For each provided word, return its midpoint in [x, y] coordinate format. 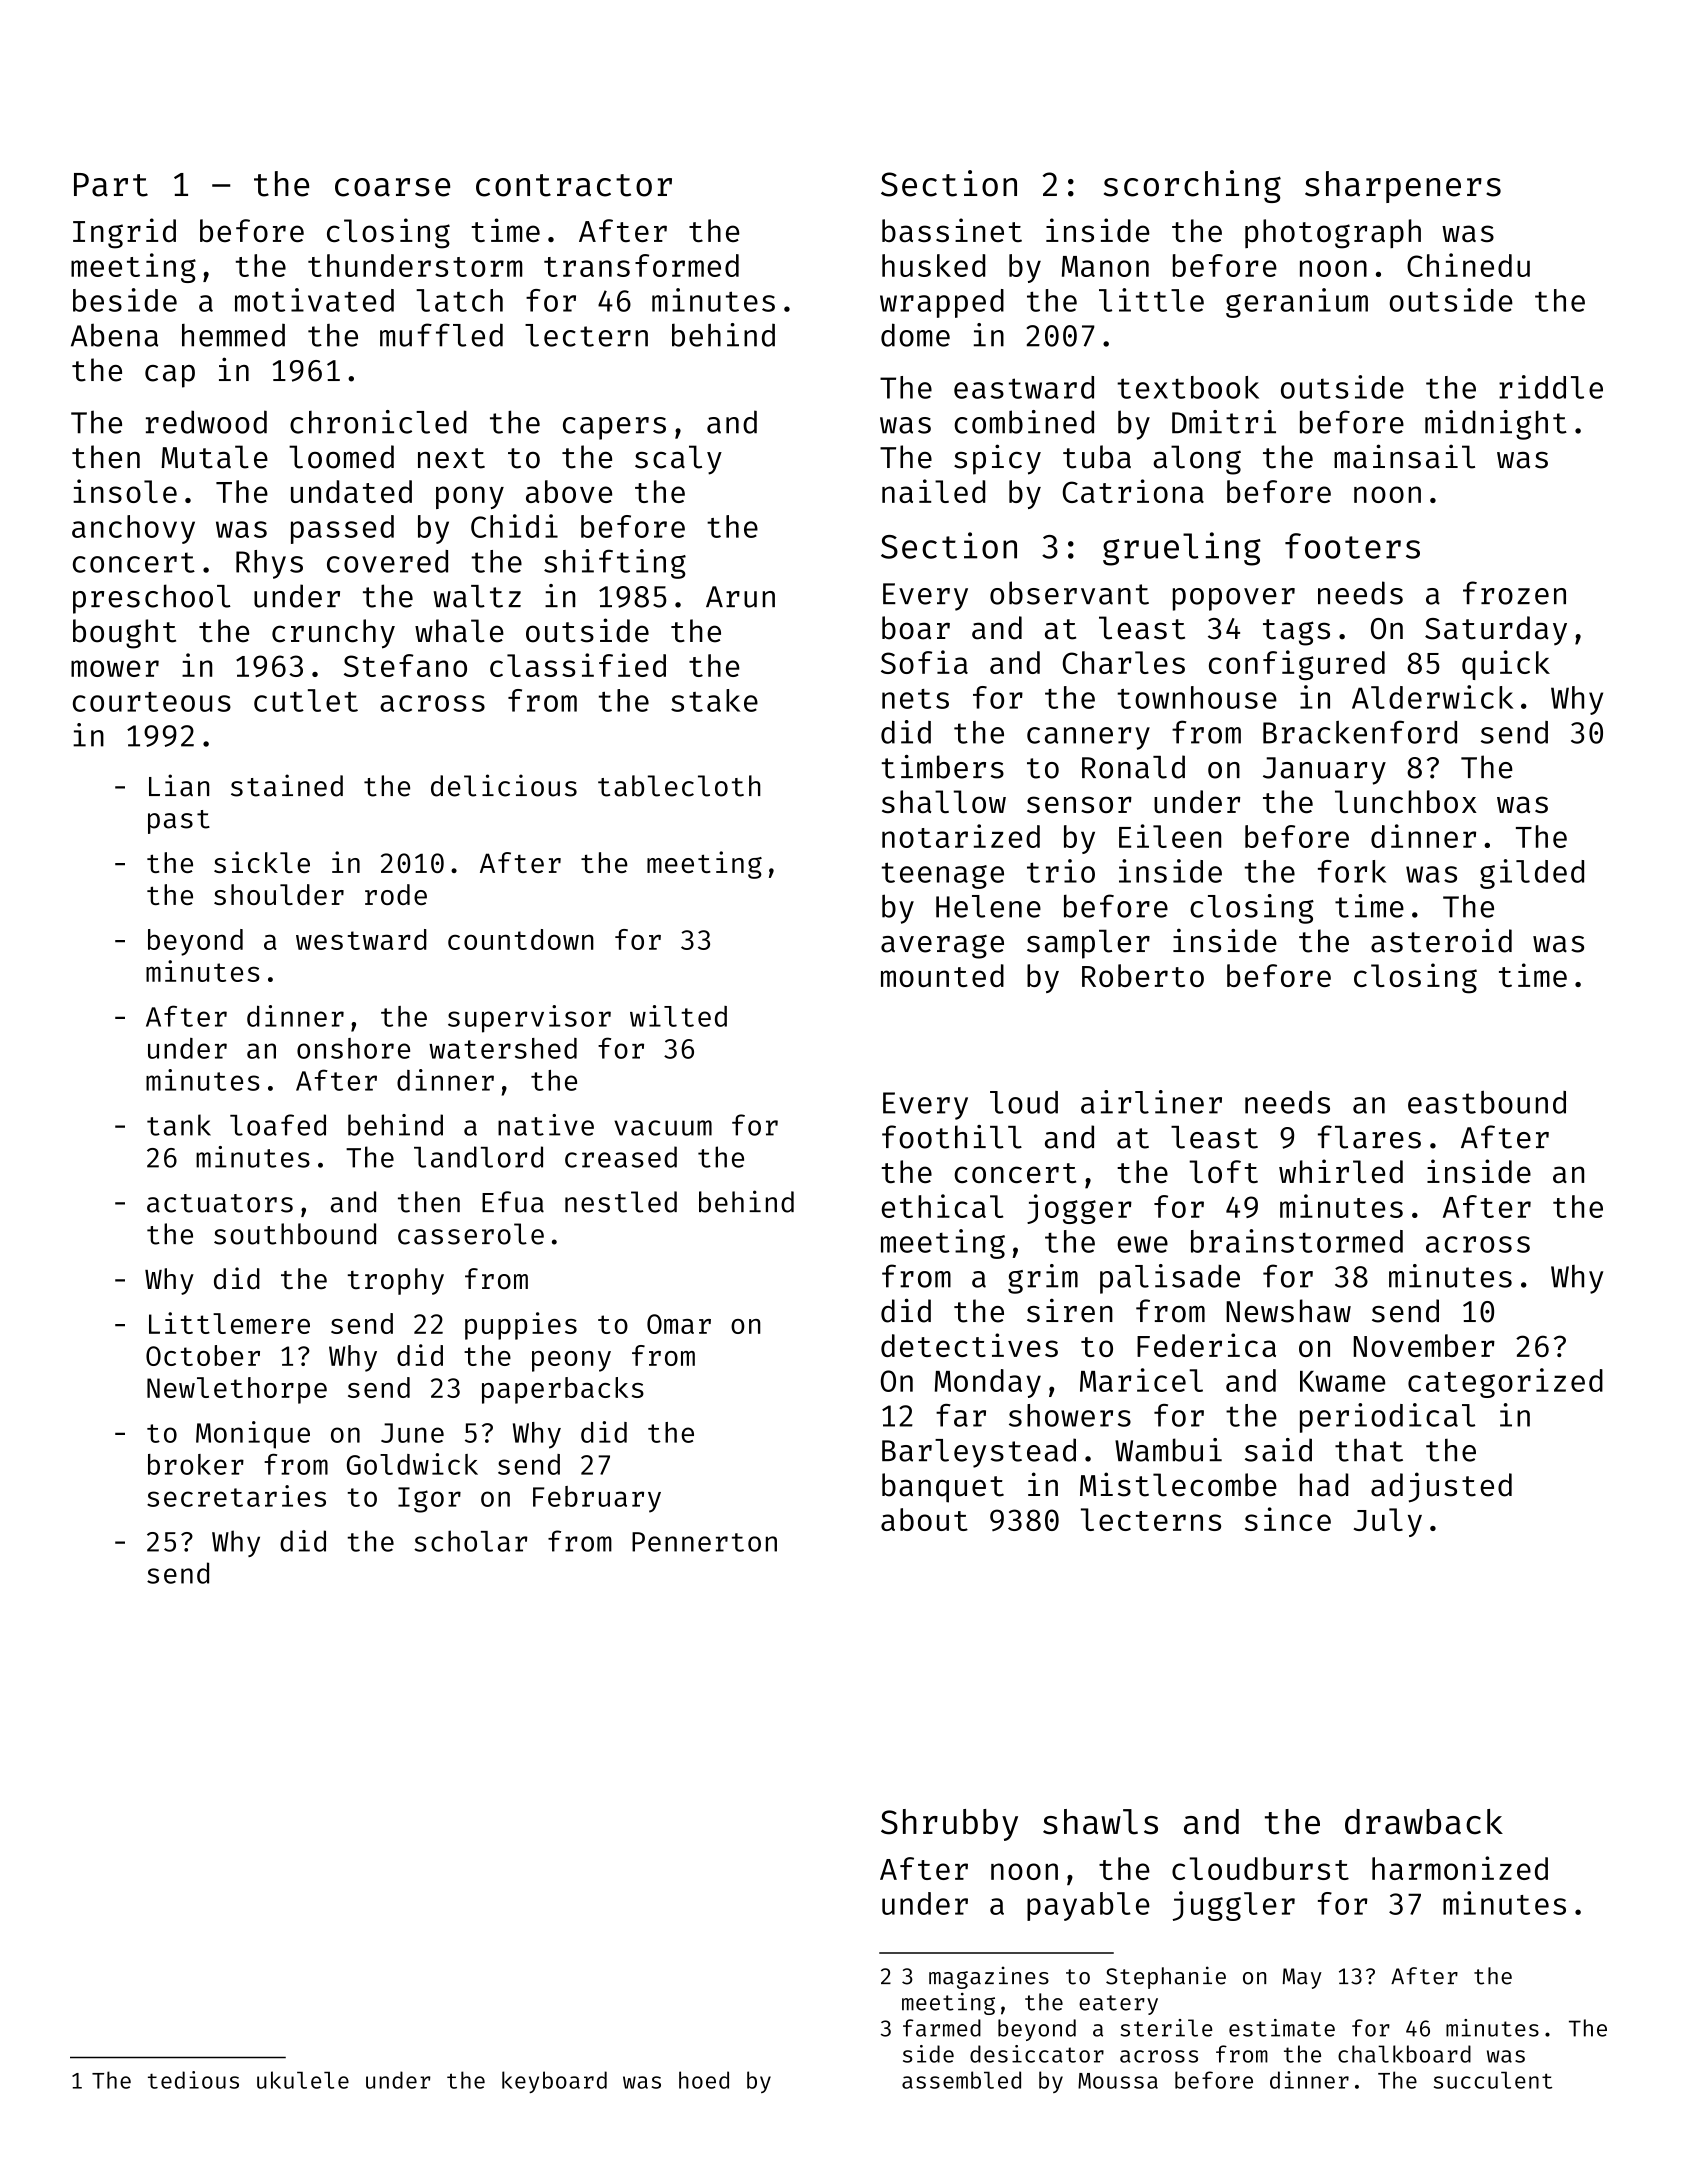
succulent [1493, 2080]
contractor [574, 185]
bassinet [952, 230]
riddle [1551, 387]
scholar [470, 1541]
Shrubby [949, 1825]
